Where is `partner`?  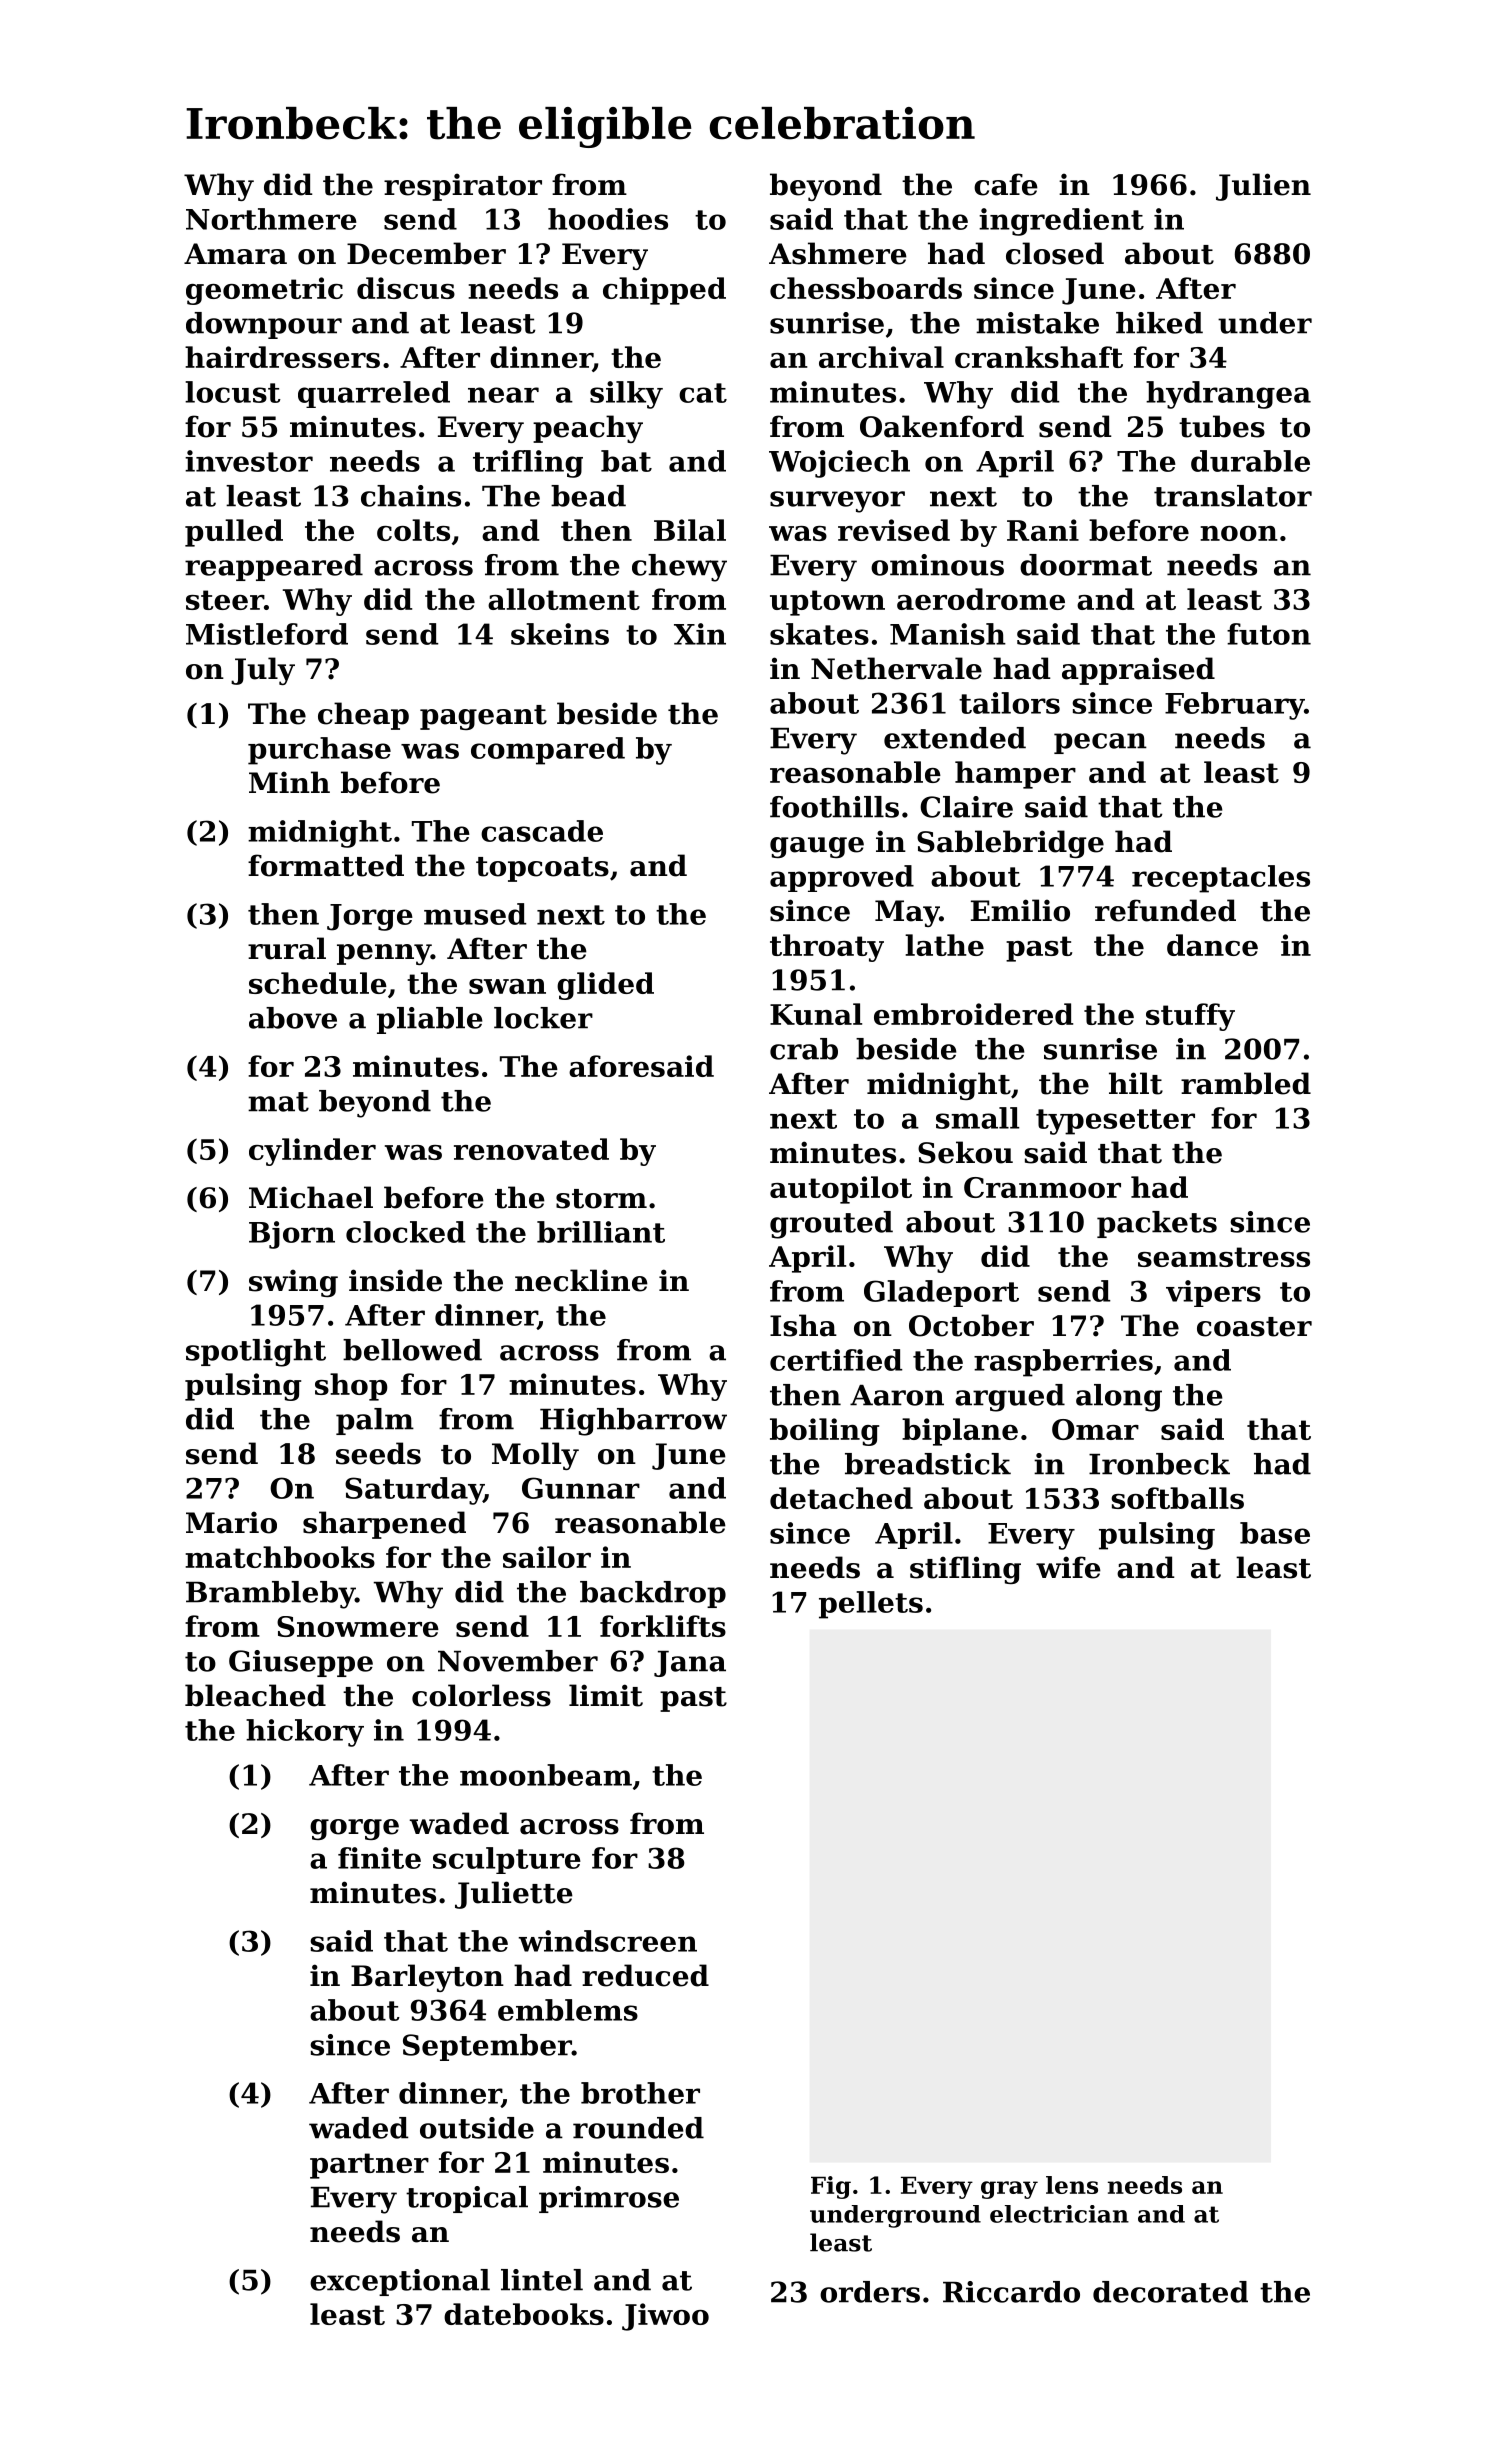
partner is located at coordinates (369, 2166).
